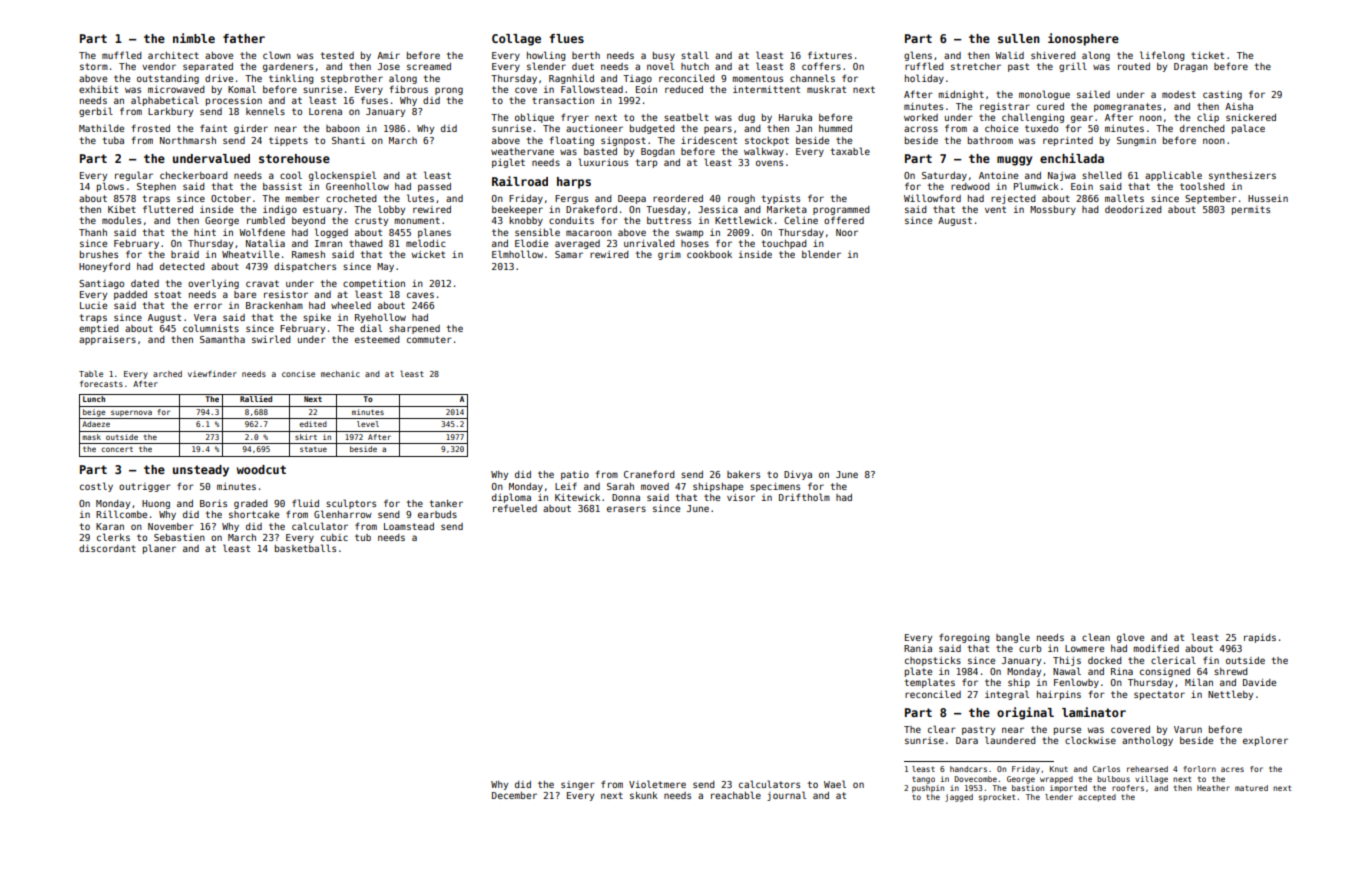  What do you see at coordinates (1260, 638) in the screenshot?
I see `rapids` at bounding box center [1260, 638].
